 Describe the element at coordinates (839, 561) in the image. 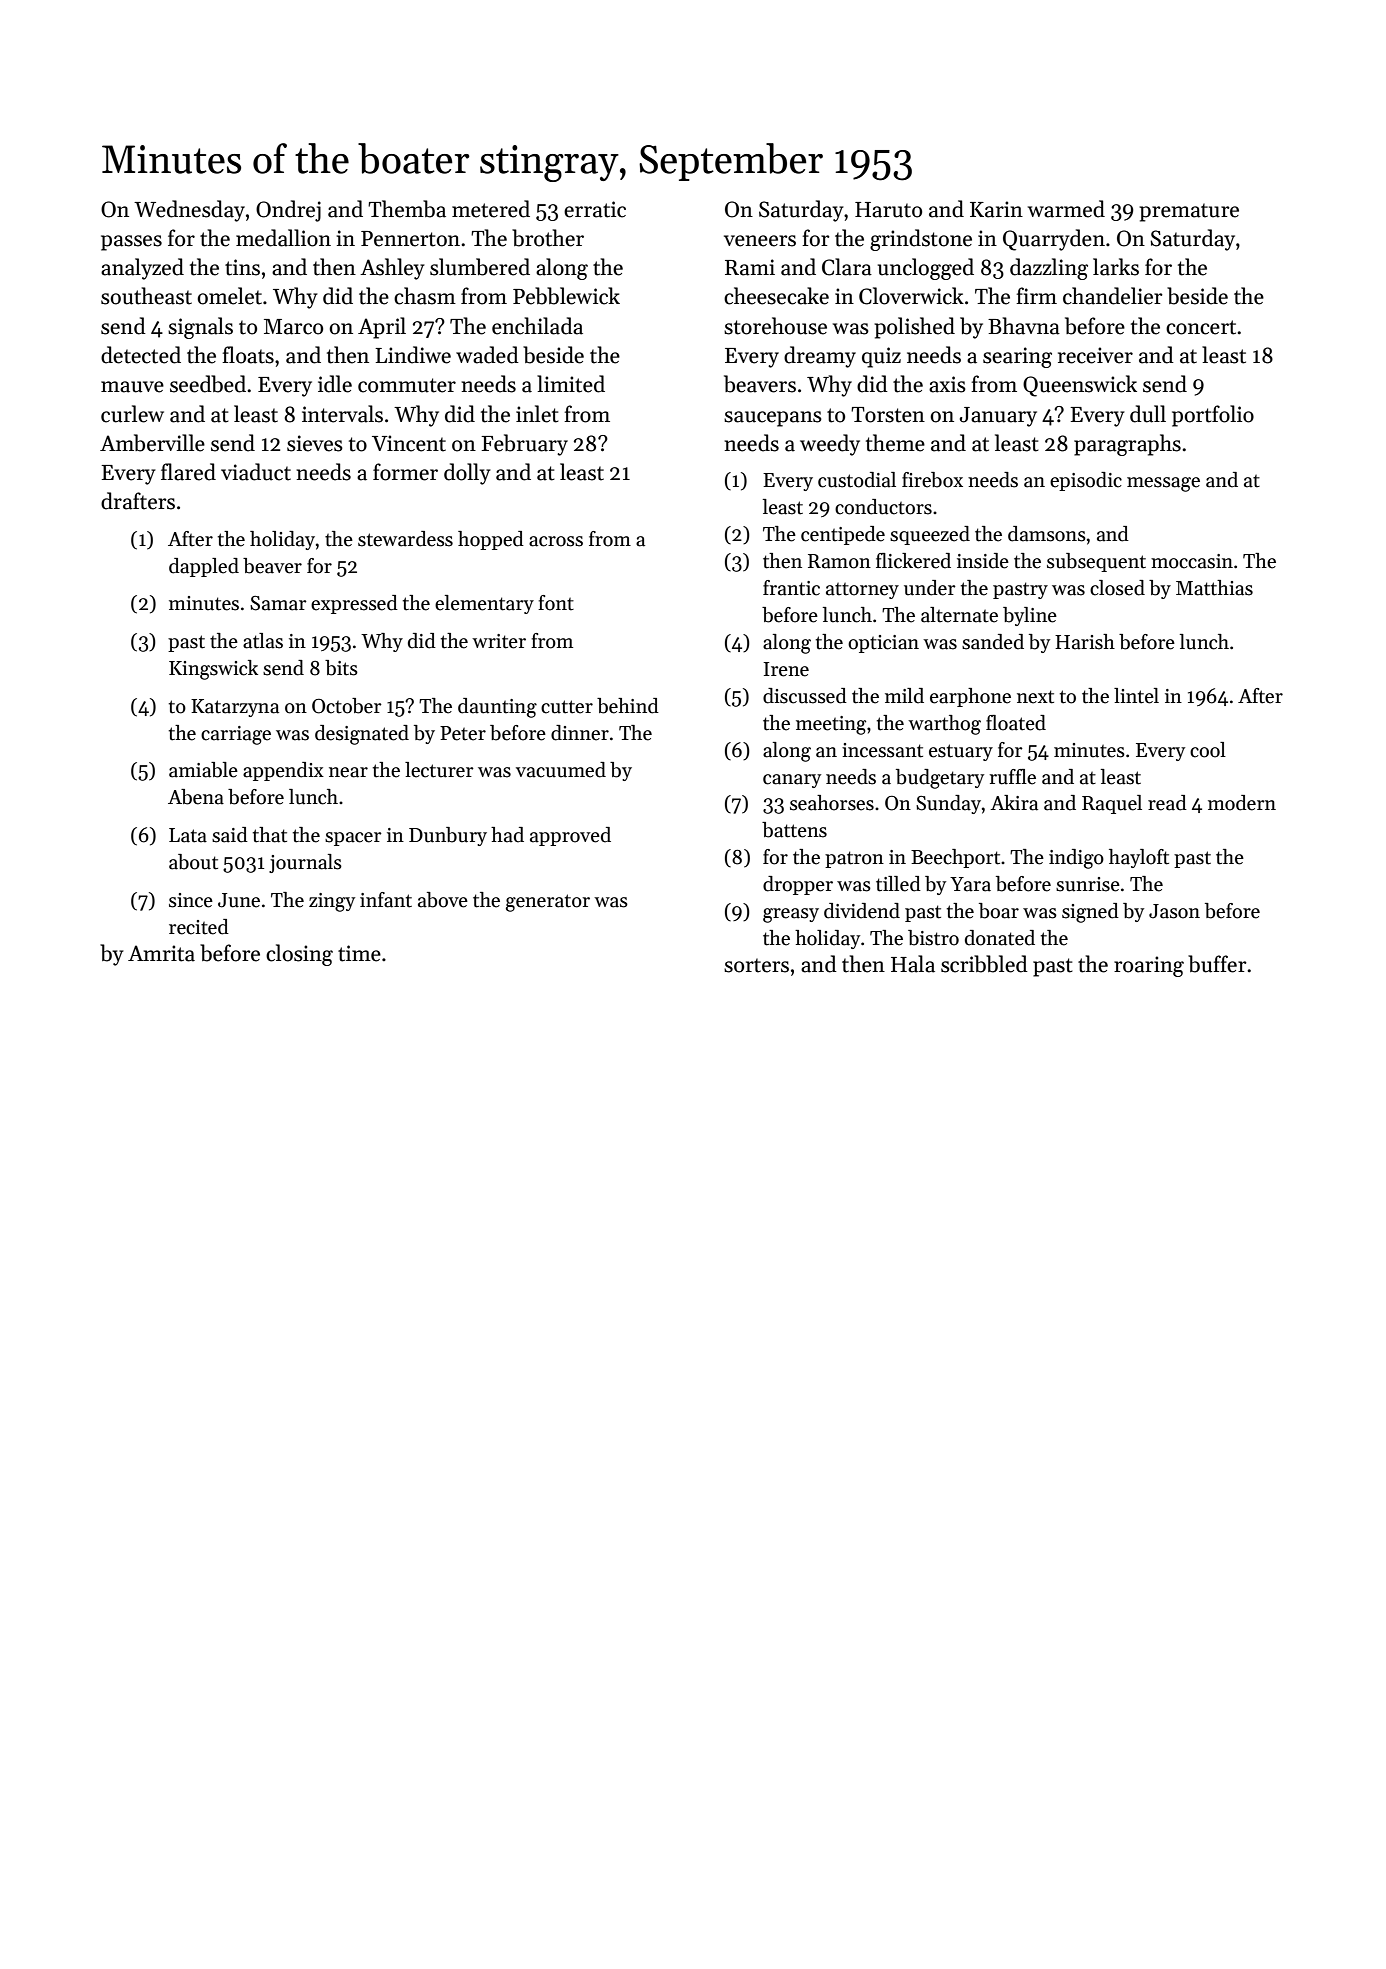

I see `Ramon` at that location.
